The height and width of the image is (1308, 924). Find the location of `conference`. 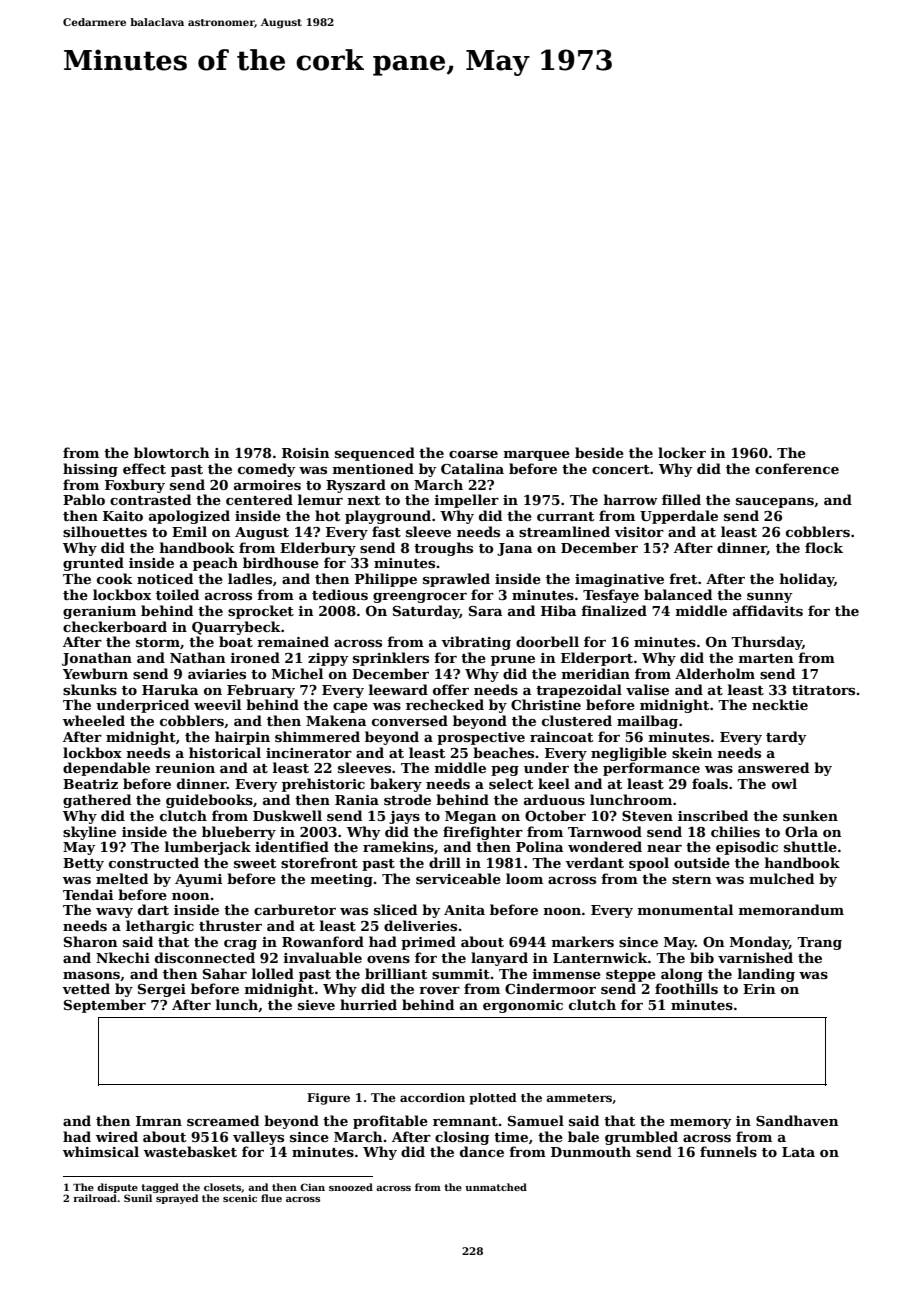

conference is located at coordinates (797, 468).
